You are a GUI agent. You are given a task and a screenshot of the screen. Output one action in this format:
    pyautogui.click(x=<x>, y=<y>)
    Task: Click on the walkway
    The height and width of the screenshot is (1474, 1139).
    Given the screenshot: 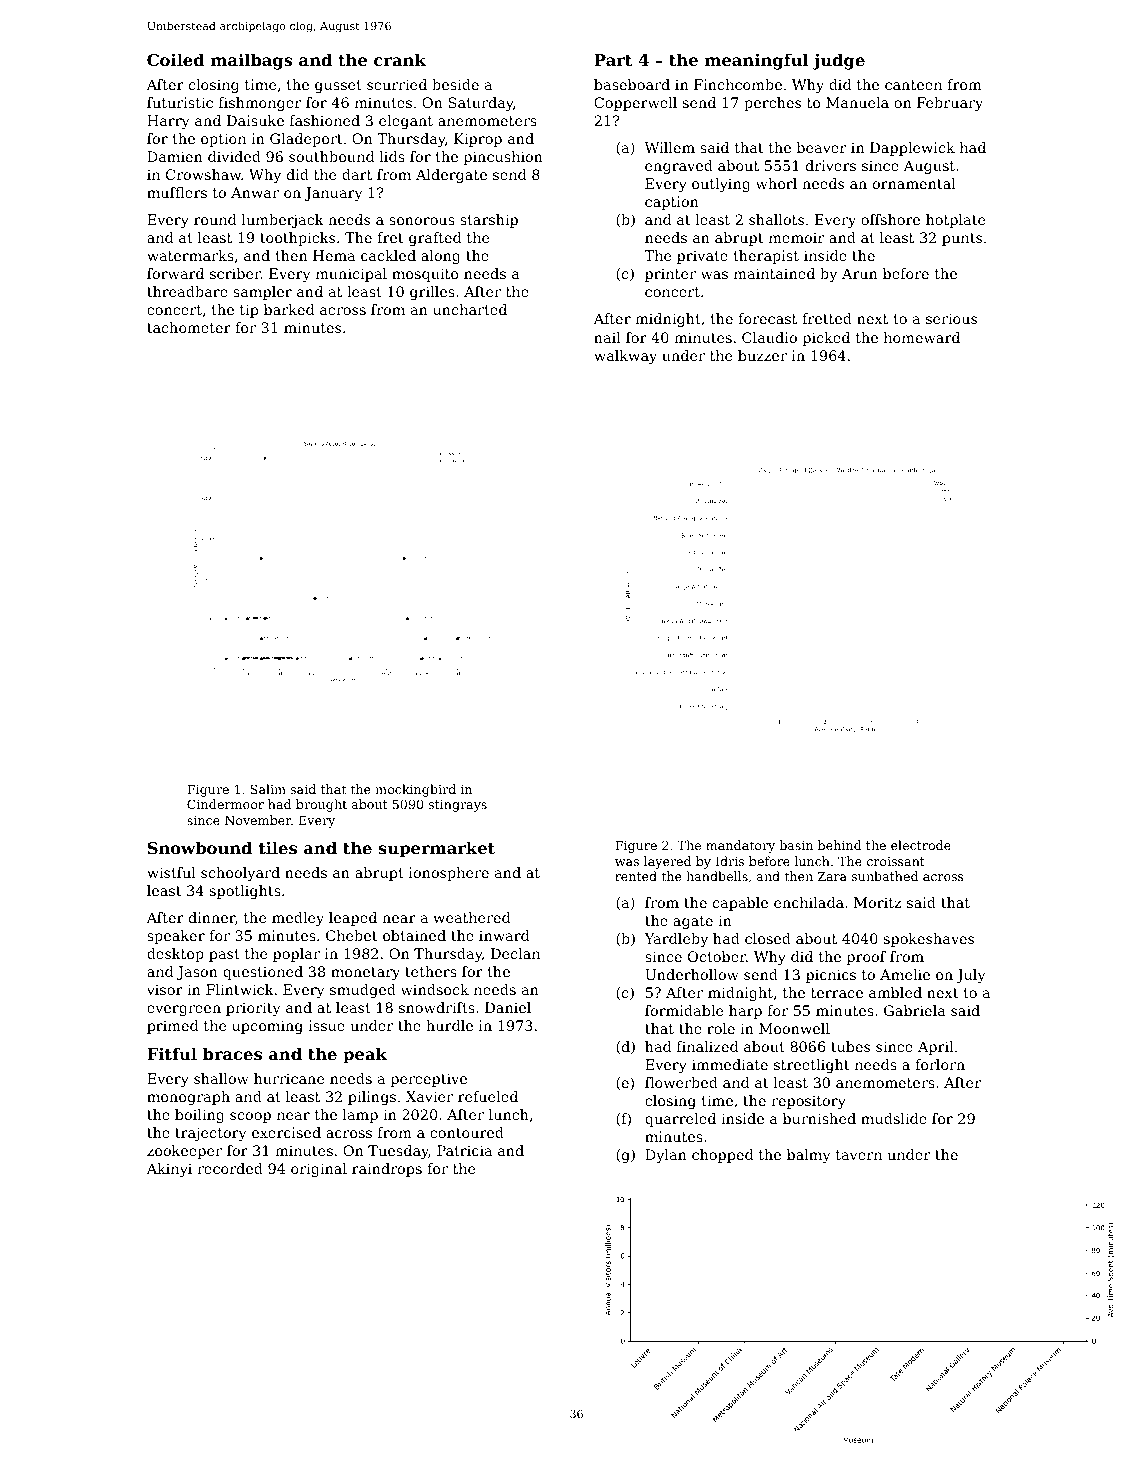 What is the action you would take?
    pyautogui.click(x=625, y=357)
